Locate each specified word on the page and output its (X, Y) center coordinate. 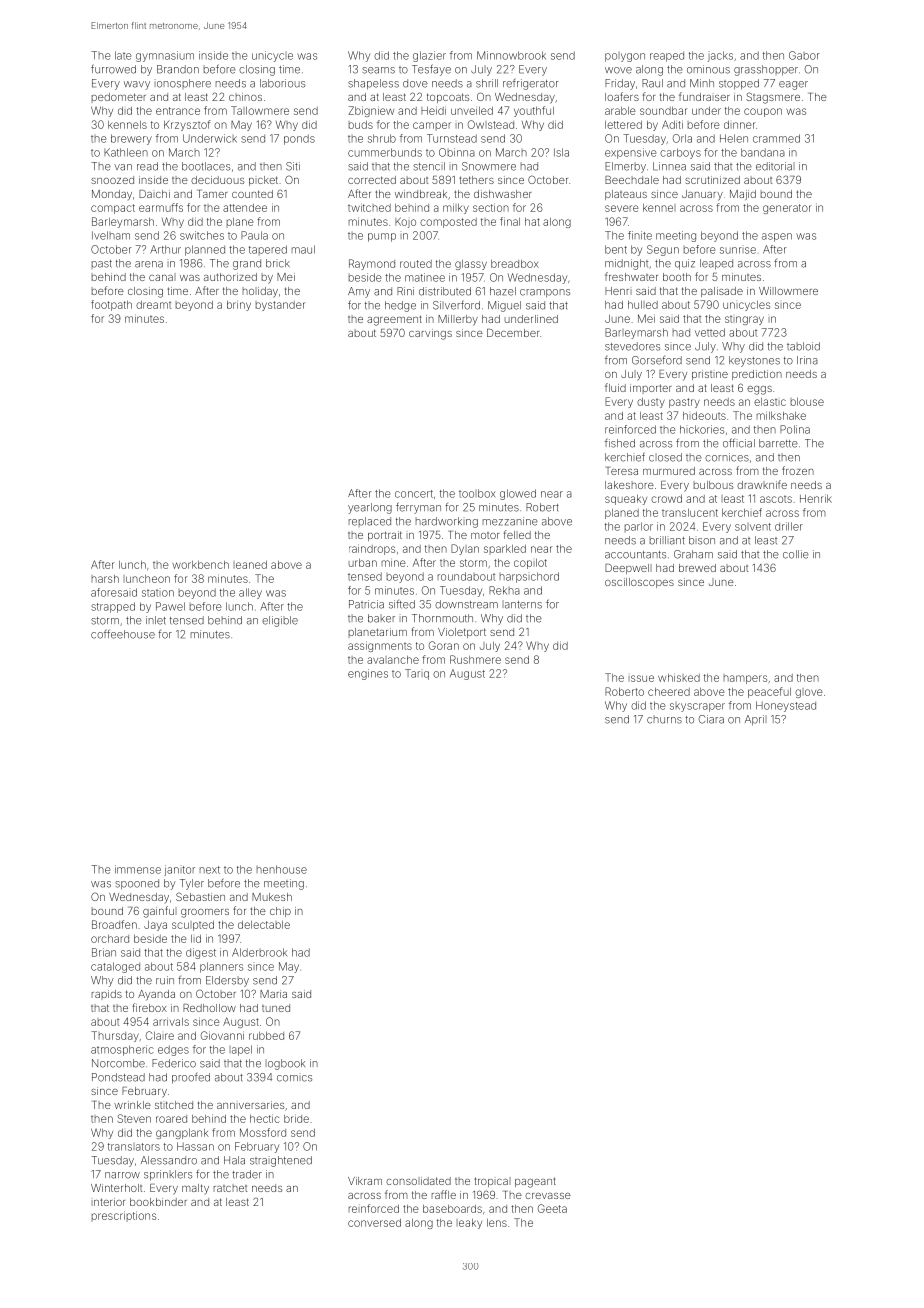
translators (134, 1147)
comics (294, 1078)
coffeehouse (123, 634)
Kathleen (126, 152)
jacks (720, 56)
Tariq (417, 674)
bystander (281, 306)
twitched (369, 207)
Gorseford (657, 360)
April (756, 720)
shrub (382, 138)
